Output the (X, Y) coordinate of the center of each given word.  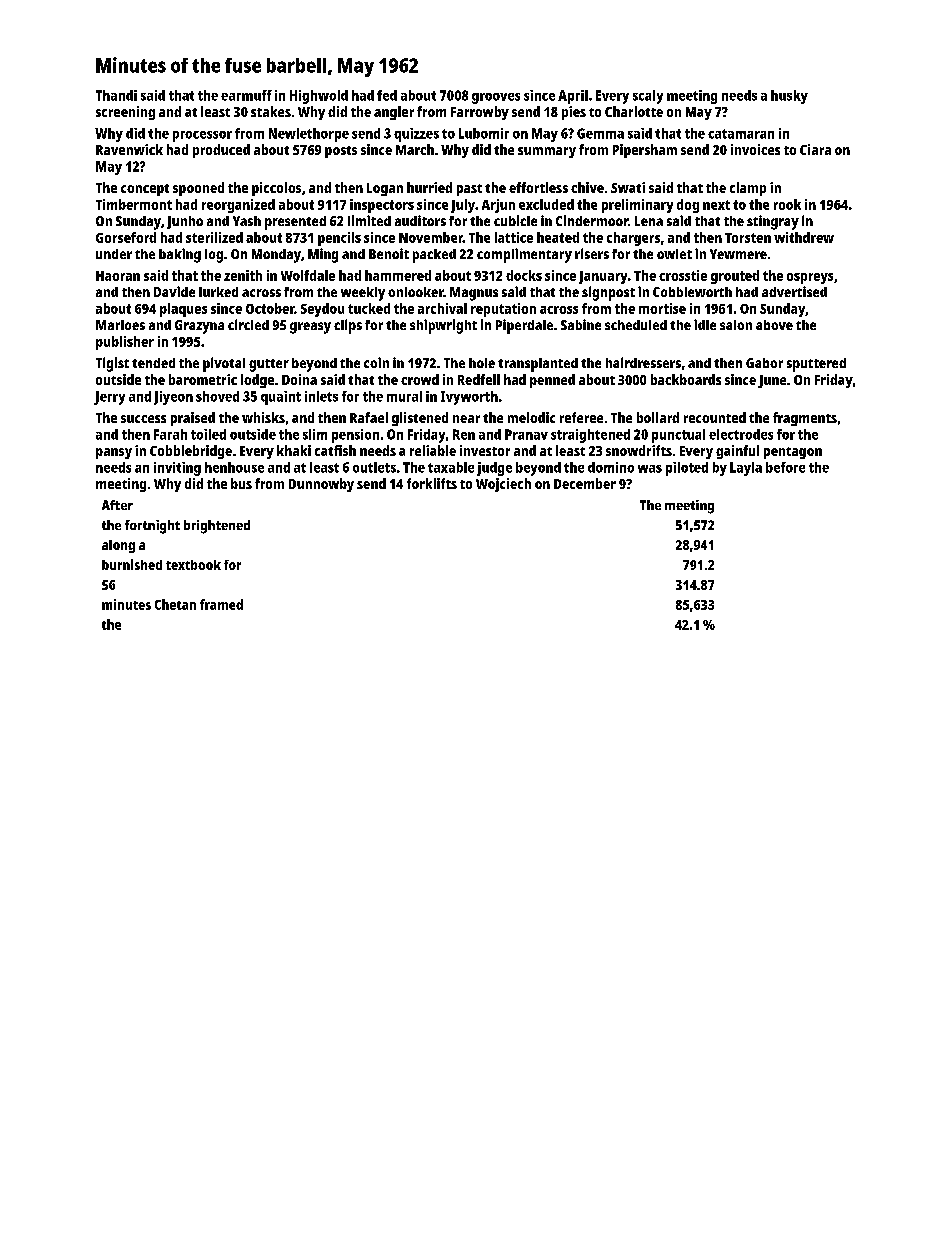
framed (221, 604)
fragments (805, 419)
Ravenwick (129, 149)
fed (387, 95)
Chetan (175, 604)
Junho (185, 222)
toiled (208, 434)
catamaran (741, 134)
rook (787, 204)
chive (587, 187)
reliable (433, 450)
